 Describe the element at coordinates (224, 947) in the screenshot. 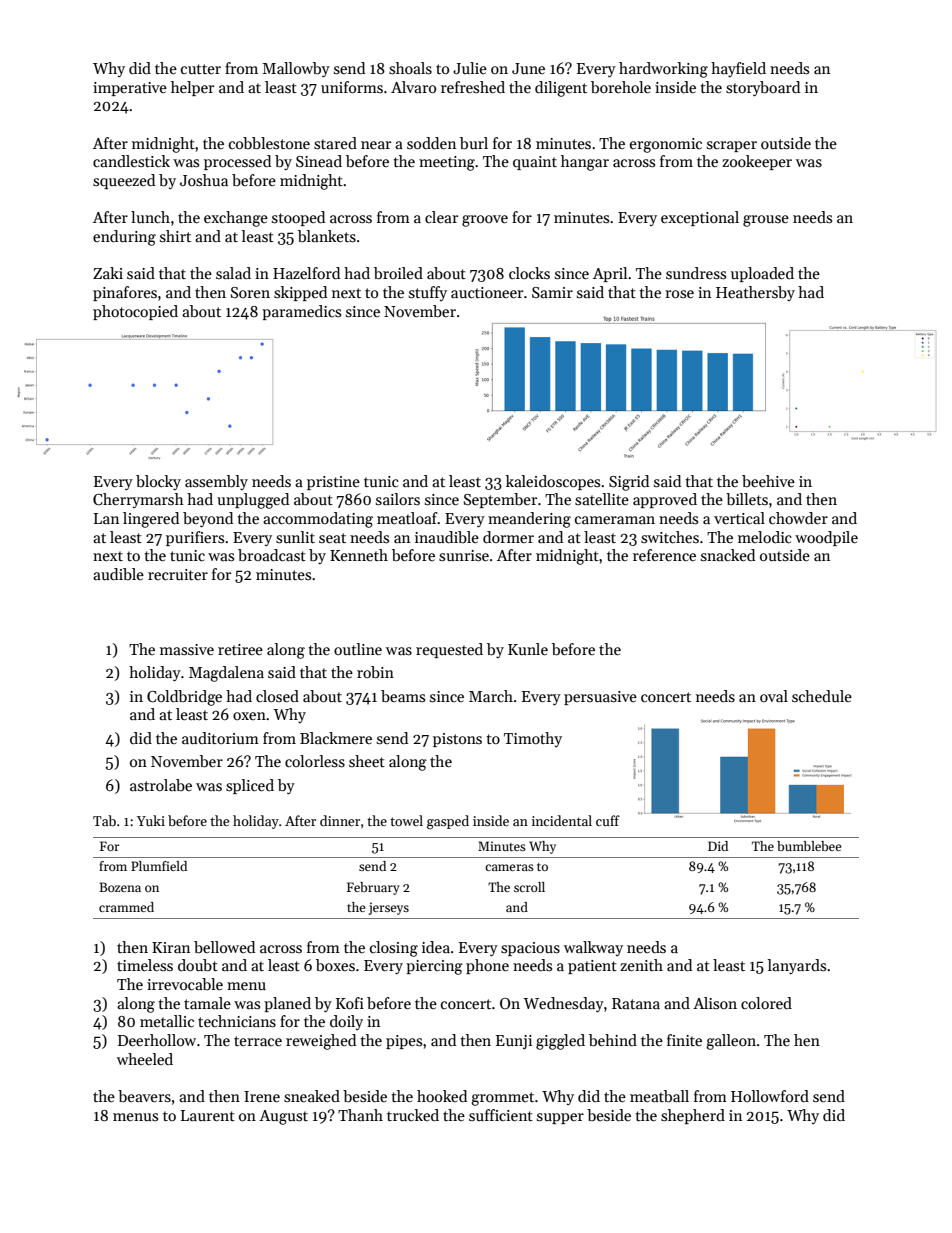

I see `bellowed` at that location.
